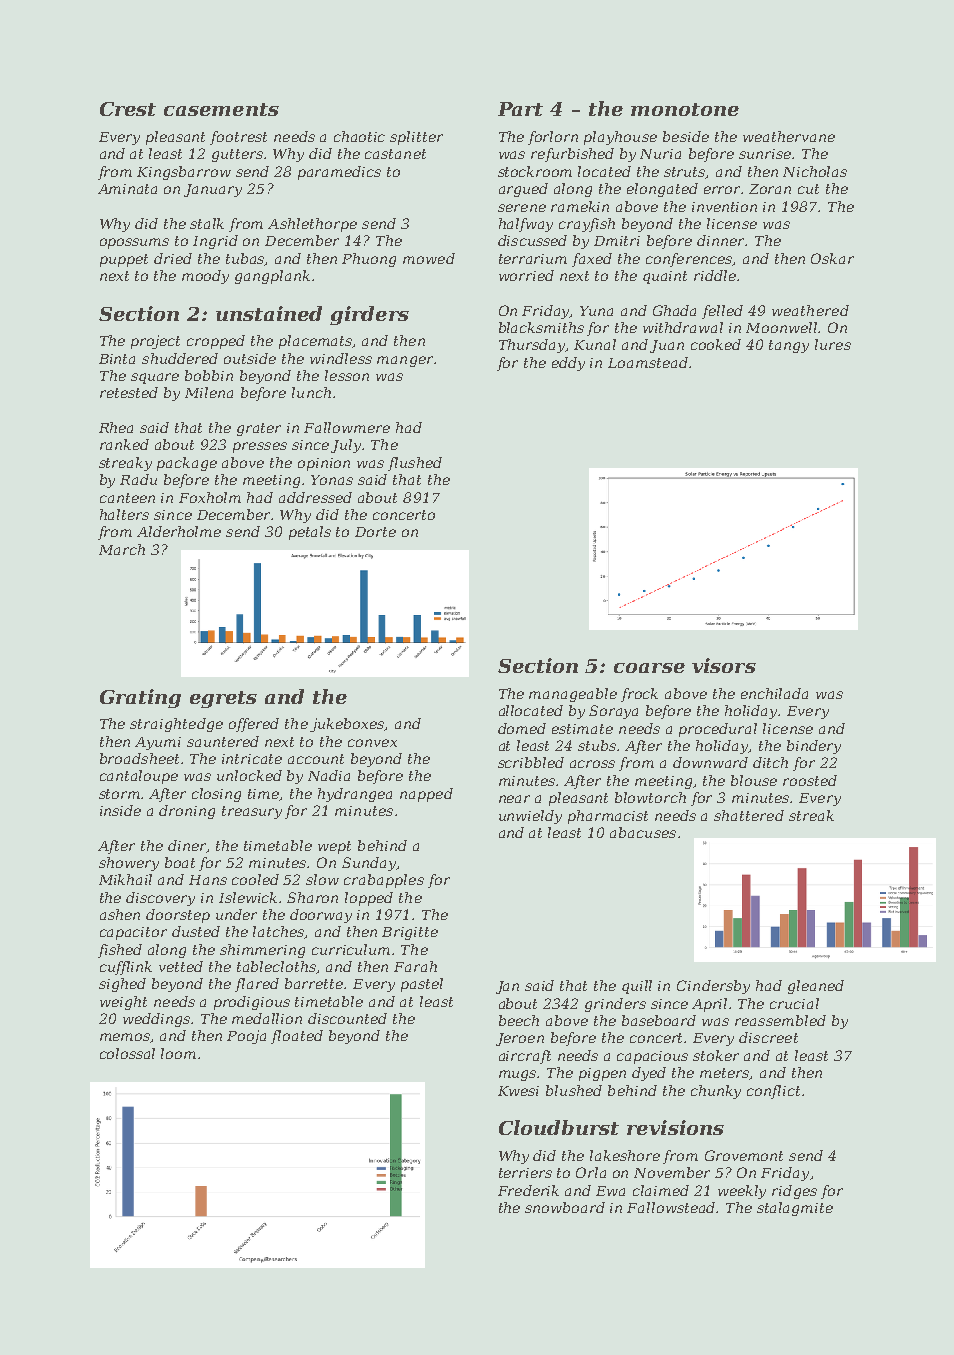 The width and height of the page is (954, 1355). What do you see at coordinates (339, 173) in the page?
I see `paramedics` at bounding box center [339, 173].
